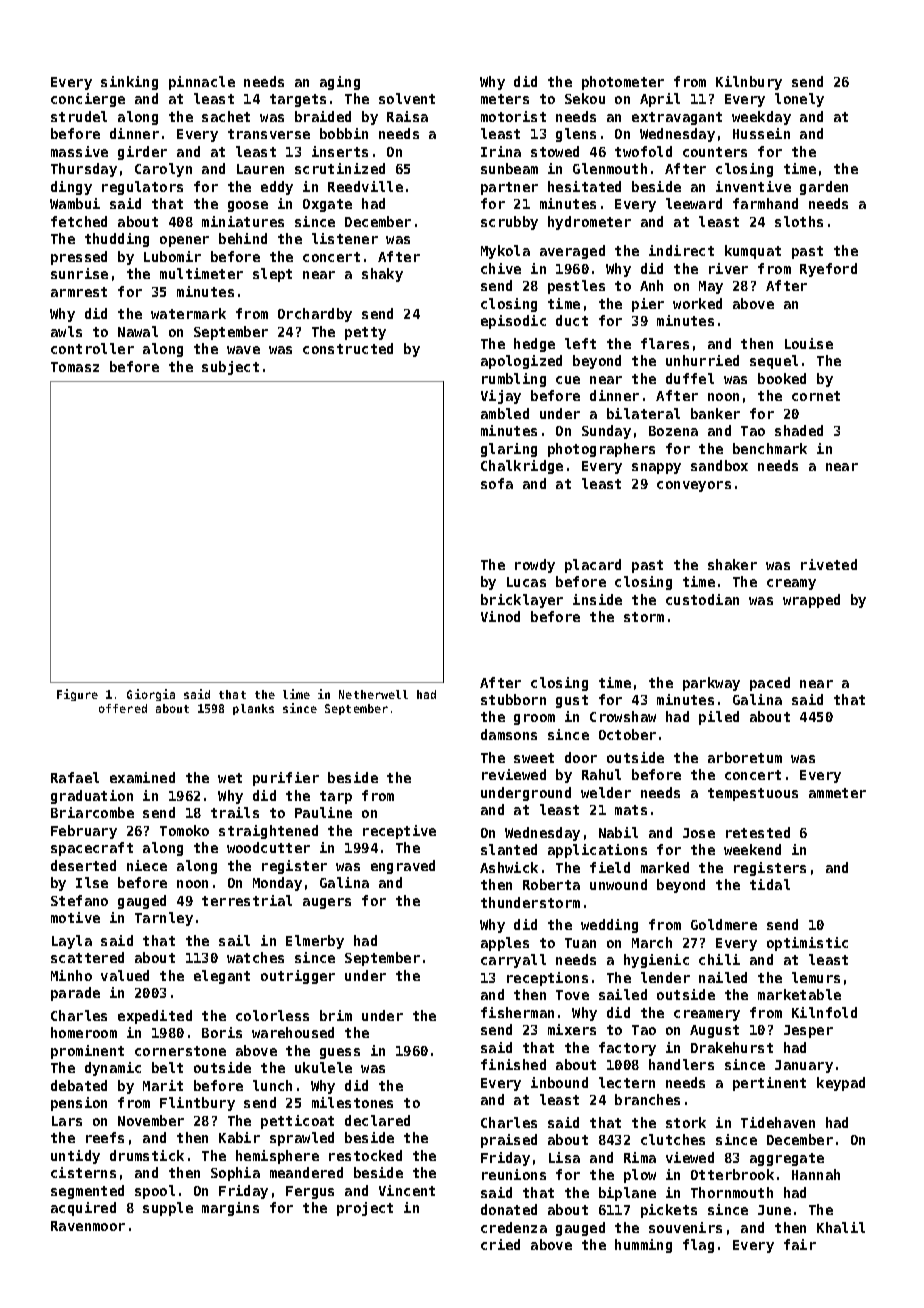  Describe the element at coordinates (151, 1120) in the document. I see `November` at that location.
